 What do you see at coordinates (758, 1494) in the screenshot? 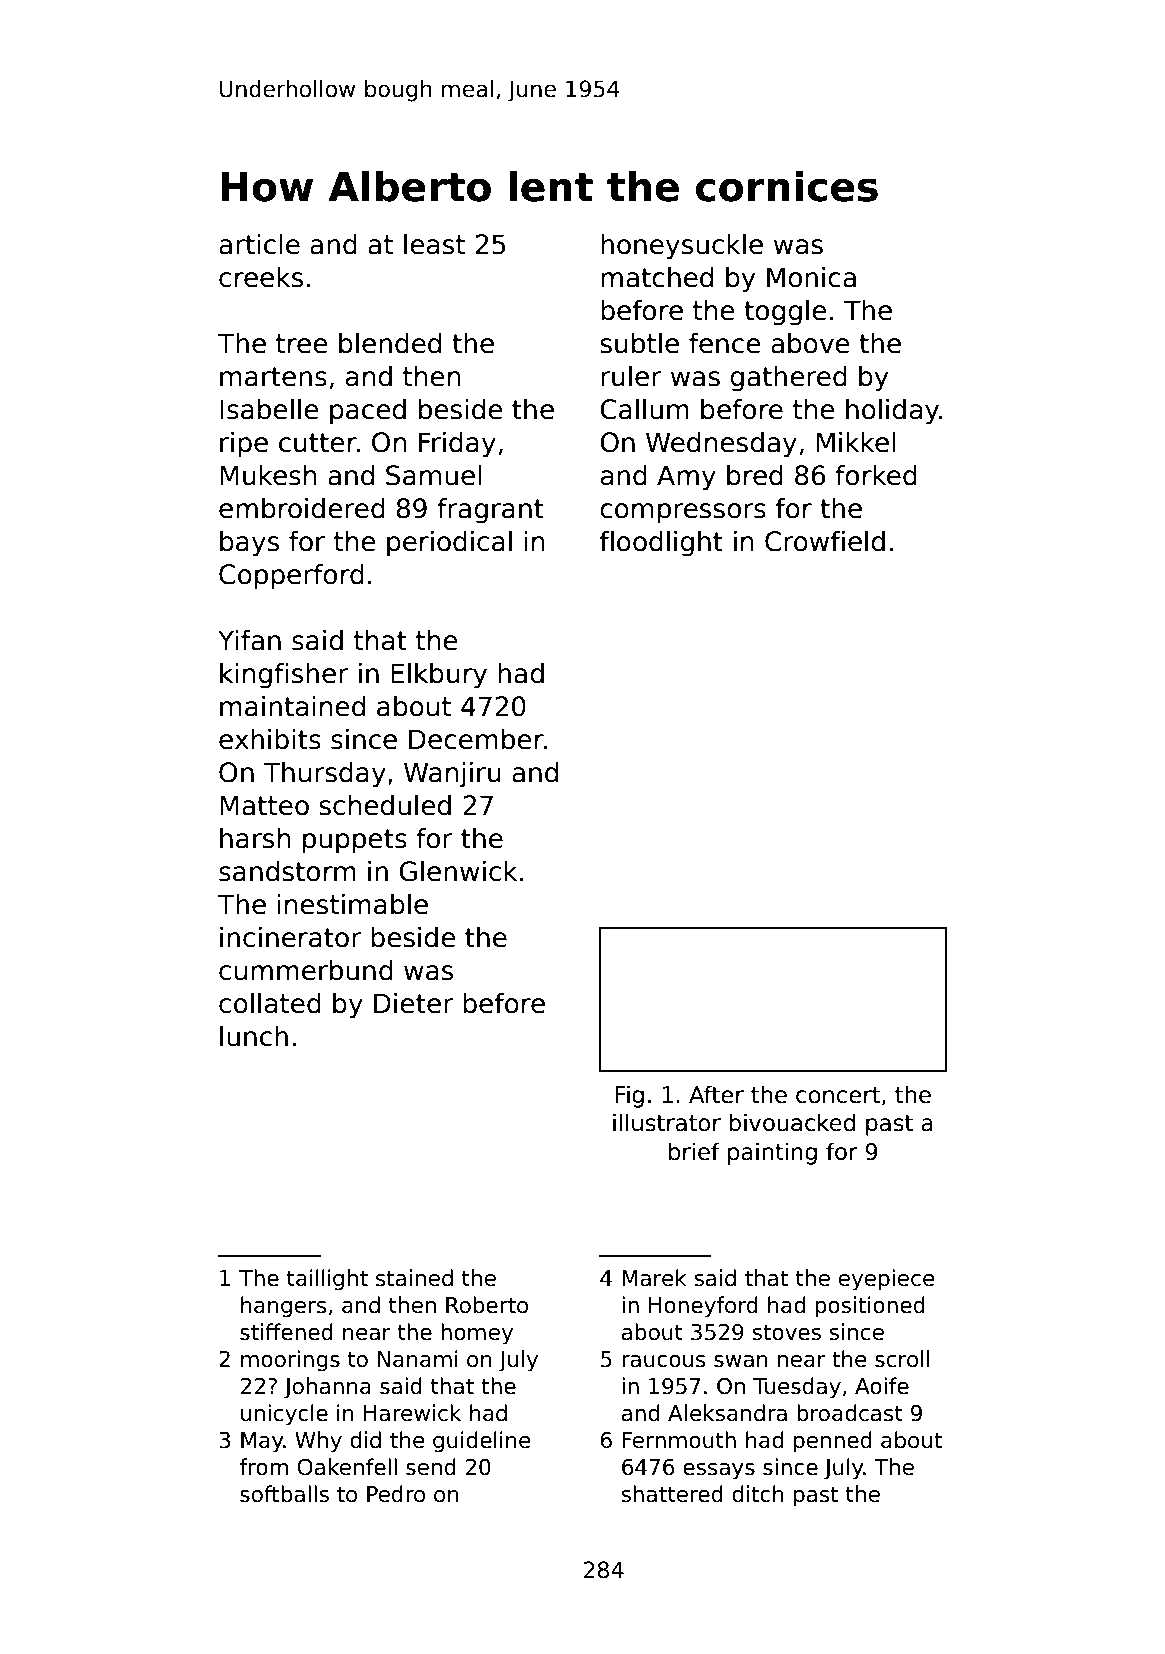
I see `ditch` at bounding box center [758, 1494].
